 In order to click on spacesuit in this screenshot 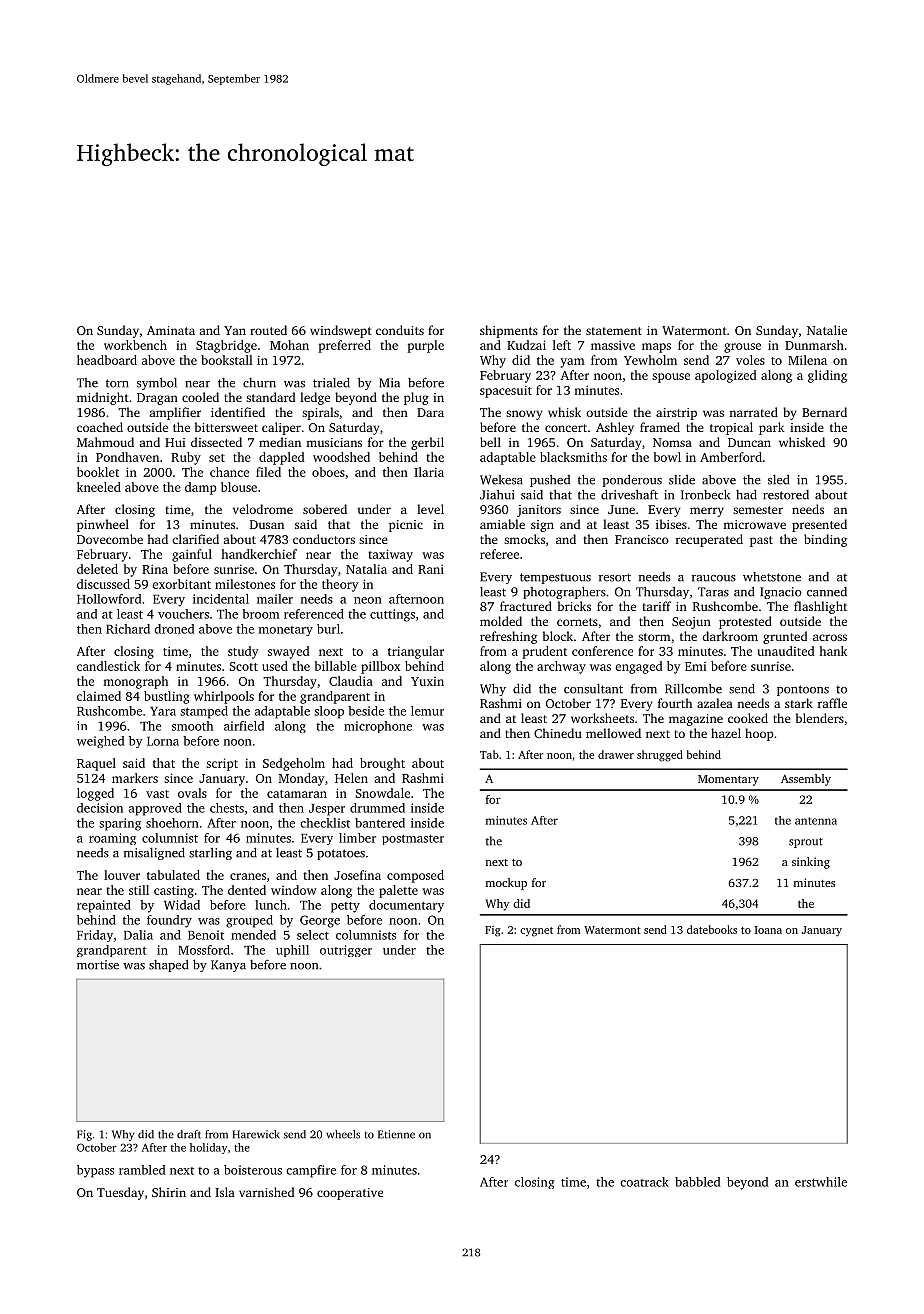, I will do `click(506, 391)`.
